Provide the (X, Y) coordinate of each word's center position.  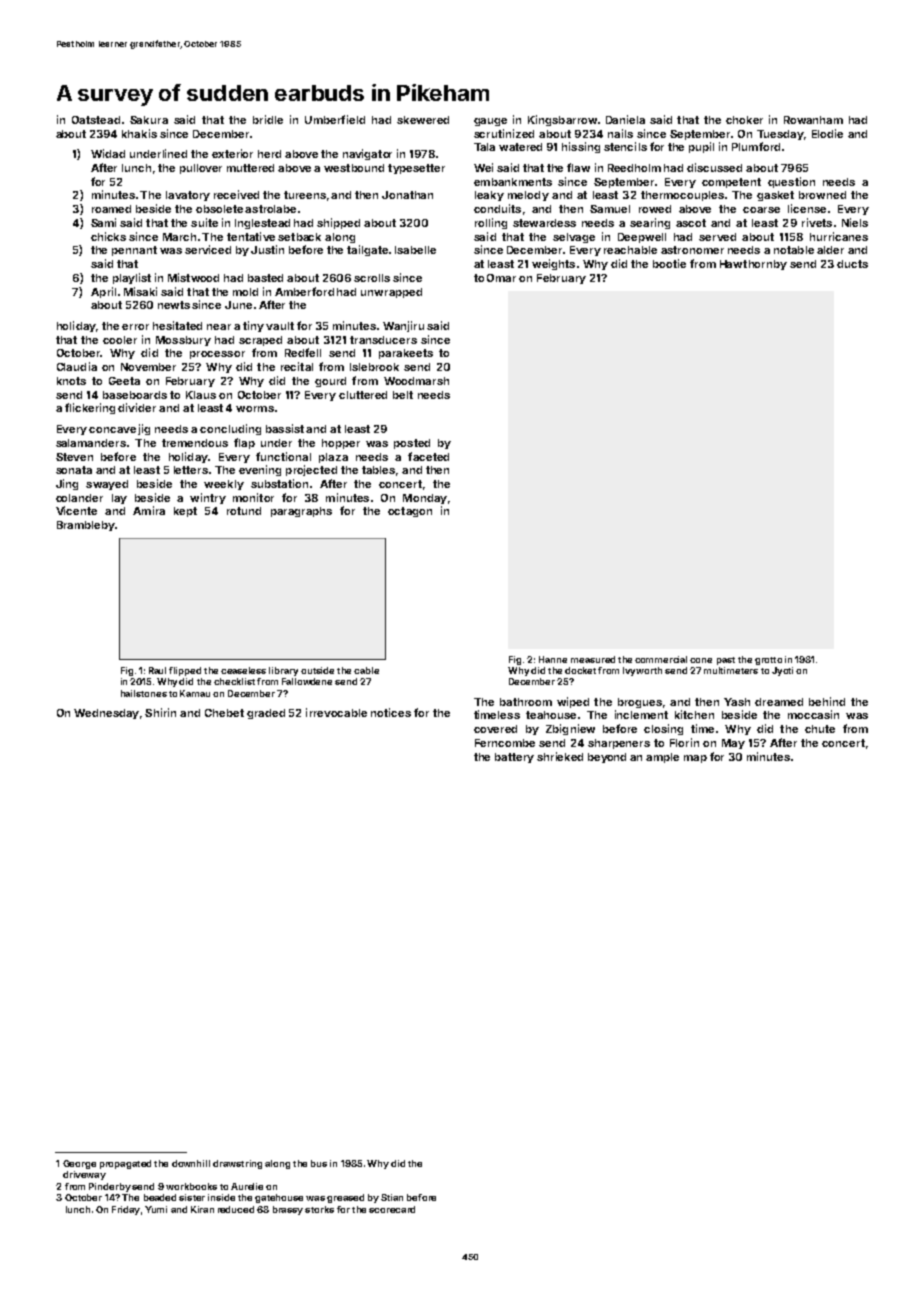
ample (662, 758)
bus (319, 1163)
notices (391, 712)
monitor (253, 497)
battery (514, 758)
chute (820, 729)
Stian (392, 1197)
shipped (338, 223)
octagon (410, 512)
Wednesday (106, 714)
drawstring (237, 1164)
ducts (852, 264)
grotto (768, 661)
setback (299, 237)
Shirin (160, 712)
